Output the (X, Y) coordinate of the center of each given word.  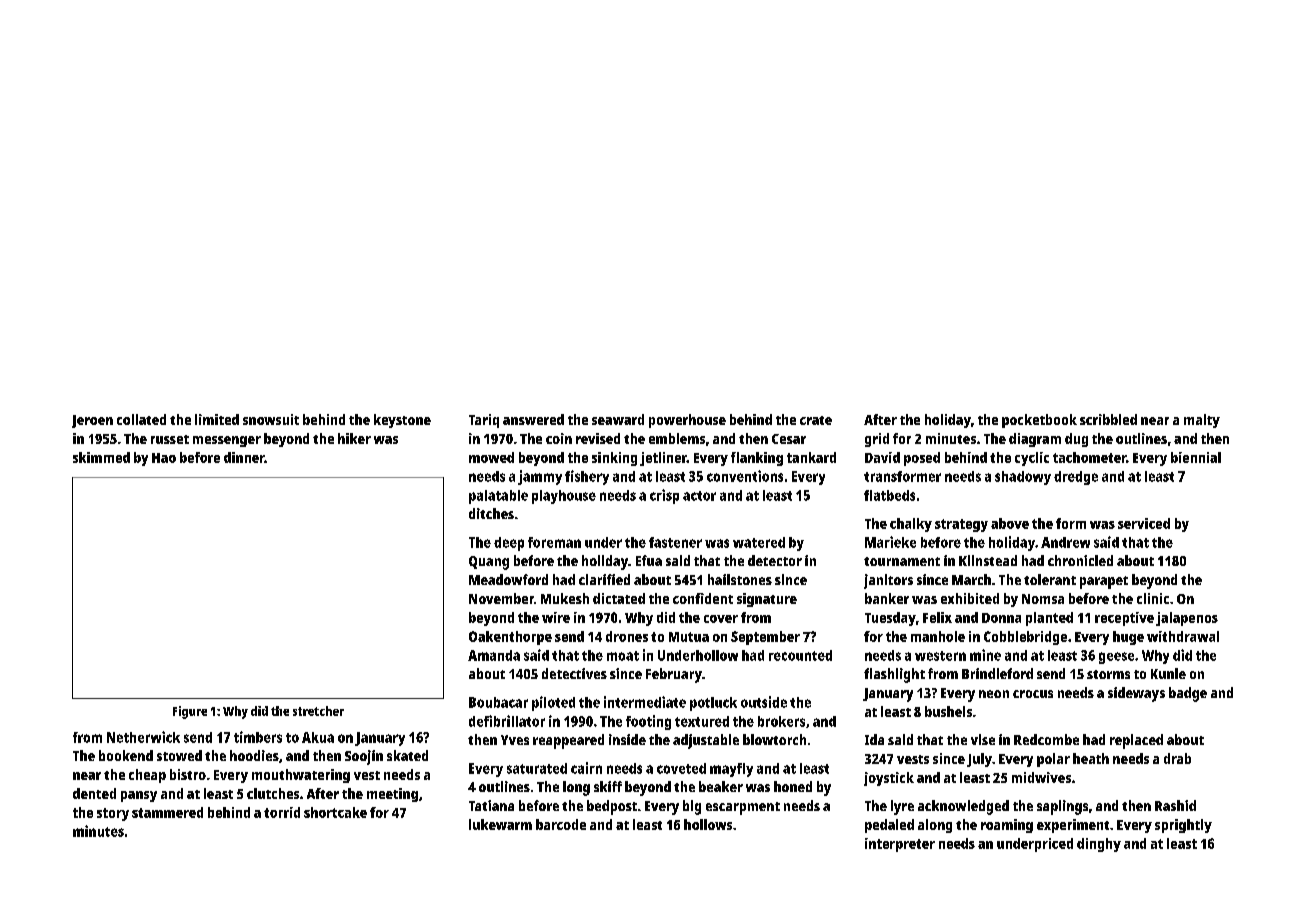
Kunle (1168, 673)
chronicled (1080, 560)
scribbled (1108, 419)
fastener (675, 542)
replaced (1136, 741)
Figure (190, 712)
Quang (489, 563)
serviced (1144, 523)
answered (533, 419)
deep (509, 544)
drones (627, 636)
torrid (282, 812)
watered (759, 542)
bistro (188, 774)
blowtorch (774, 739)
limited (217, 419)
